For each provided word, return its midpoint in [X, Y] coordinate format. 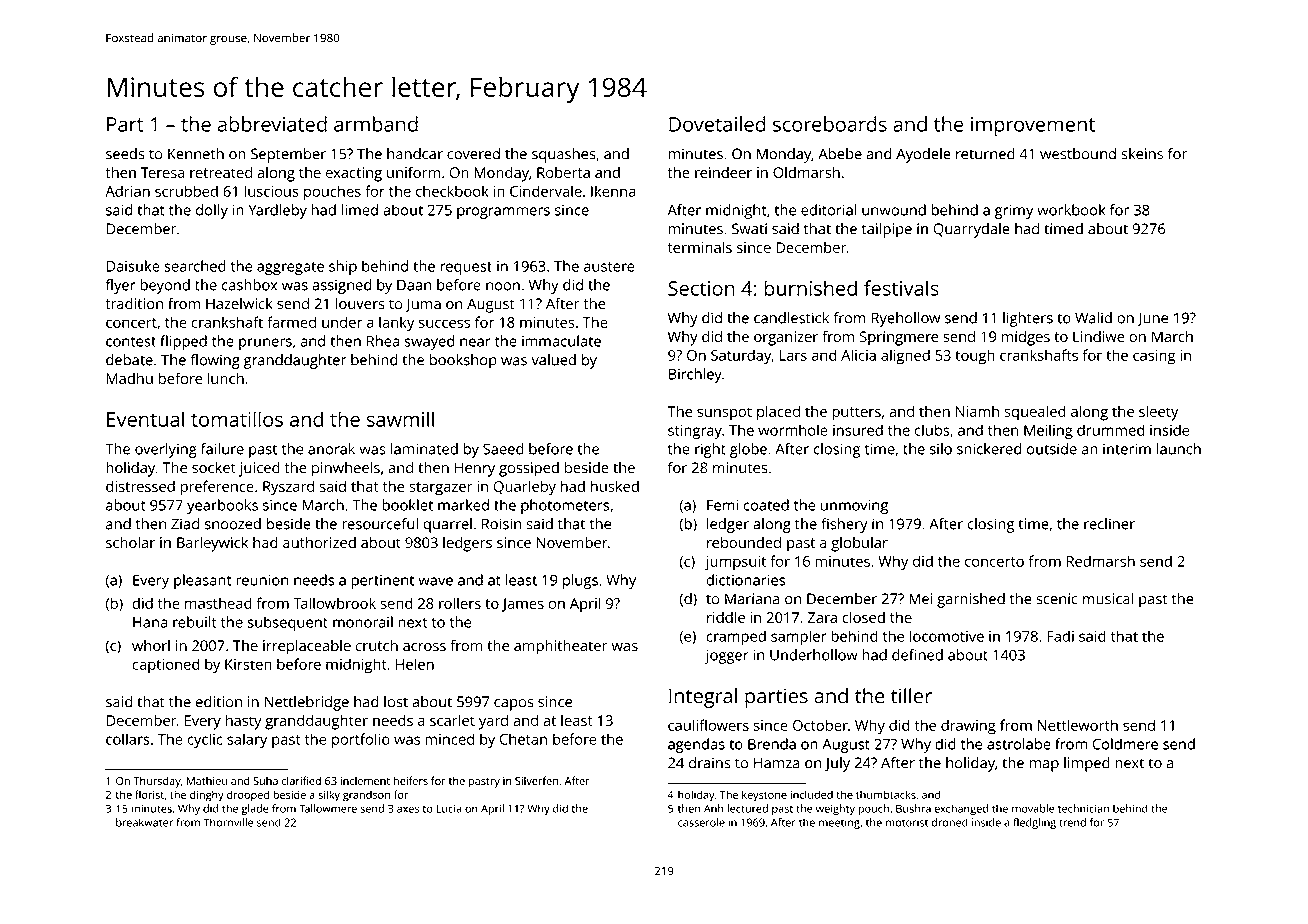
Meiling [1048, 432]
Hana [150, 622]
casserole [701, 822]
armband [376, 124]
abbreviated [272, 124]
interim [1127, 449]
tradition [134, 304]
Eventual [145, 419]
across [424, 647]
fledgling [1035, 823]
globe [748, 450]
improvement [1033, 127]
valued [553, 360]
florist [149, 794]
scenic [1057, 599]
